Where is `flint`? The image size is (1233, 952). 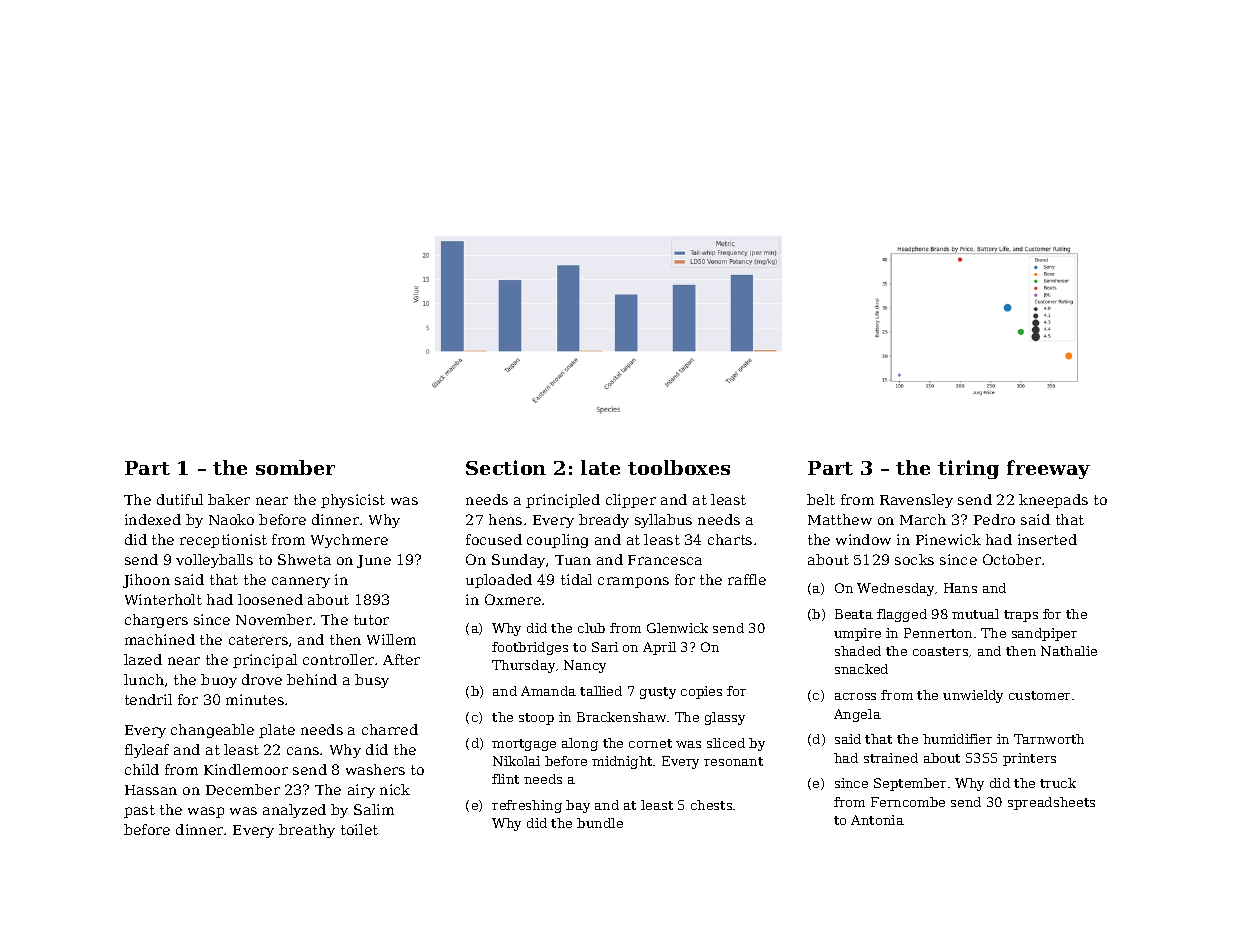 flint is located at coordinates (505, 779).
